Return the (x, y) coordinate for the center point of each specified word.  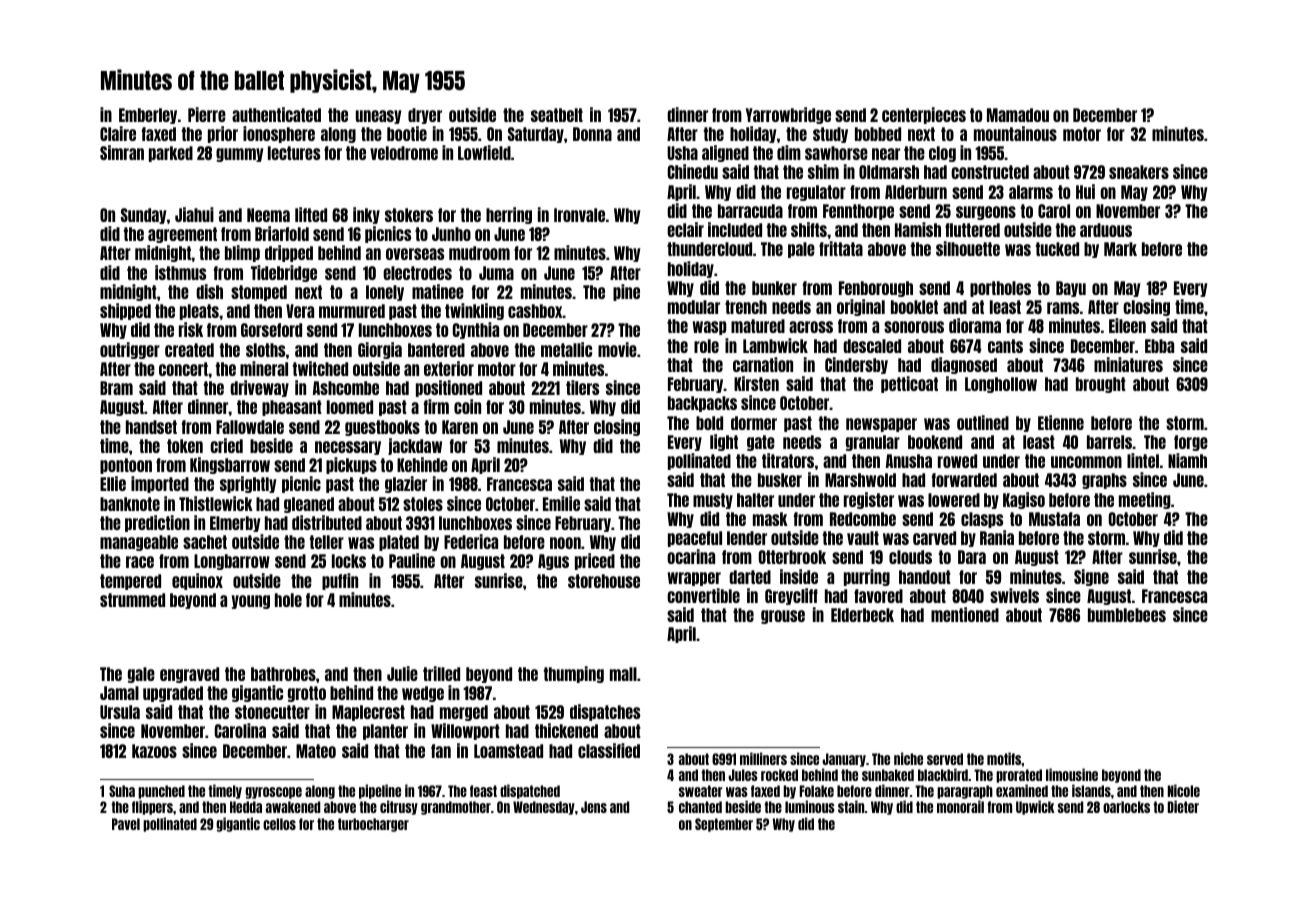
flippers (152, 808)
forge (1191, 443)
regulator (816, 193)
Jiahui (194, 214)
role (706, 346)
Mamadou (1018, 115)
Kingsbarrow (230, 465)
